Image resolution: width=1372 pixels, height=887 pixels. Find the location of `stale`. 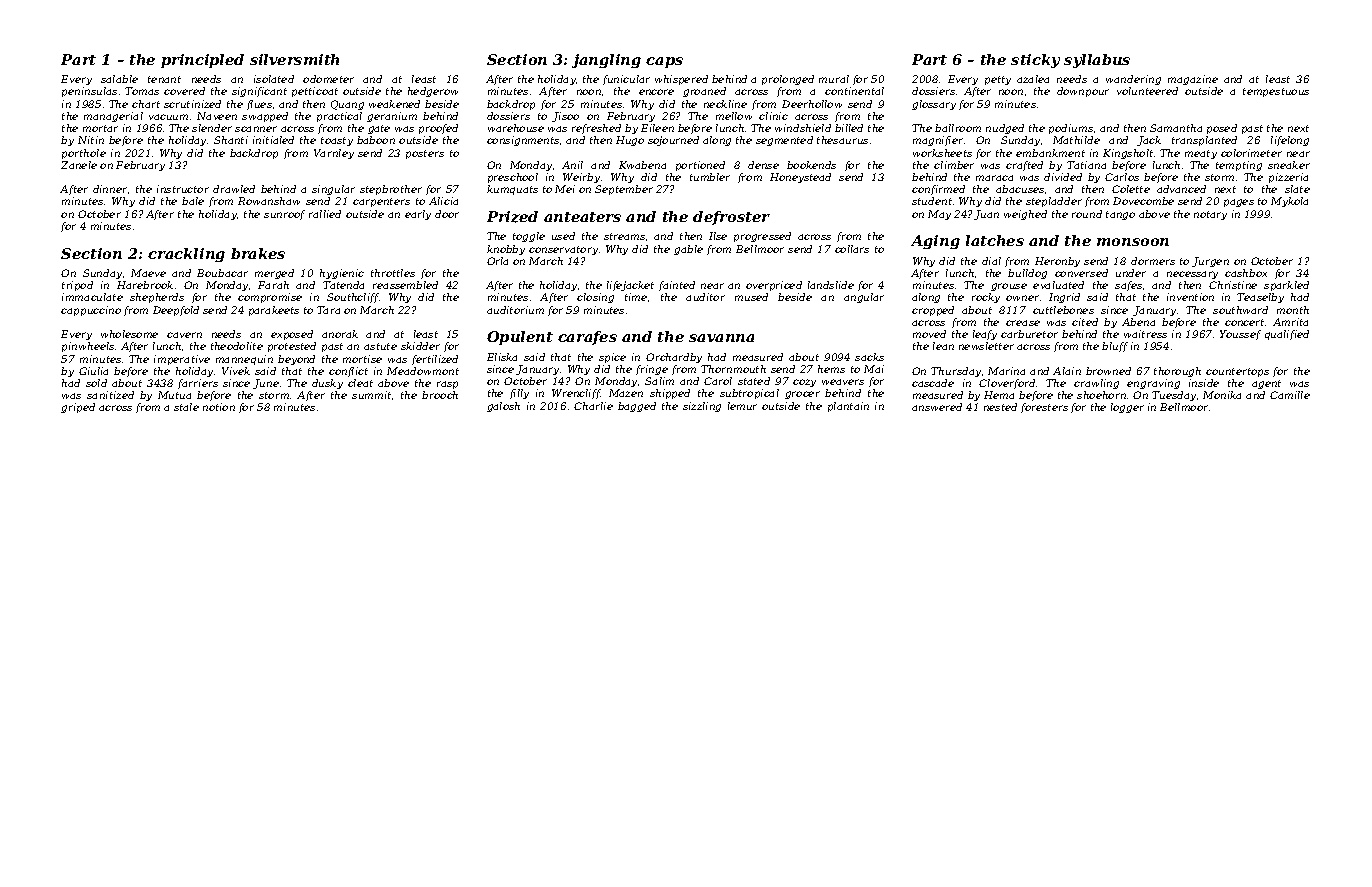

stale is located at coordinates (186, 407).
